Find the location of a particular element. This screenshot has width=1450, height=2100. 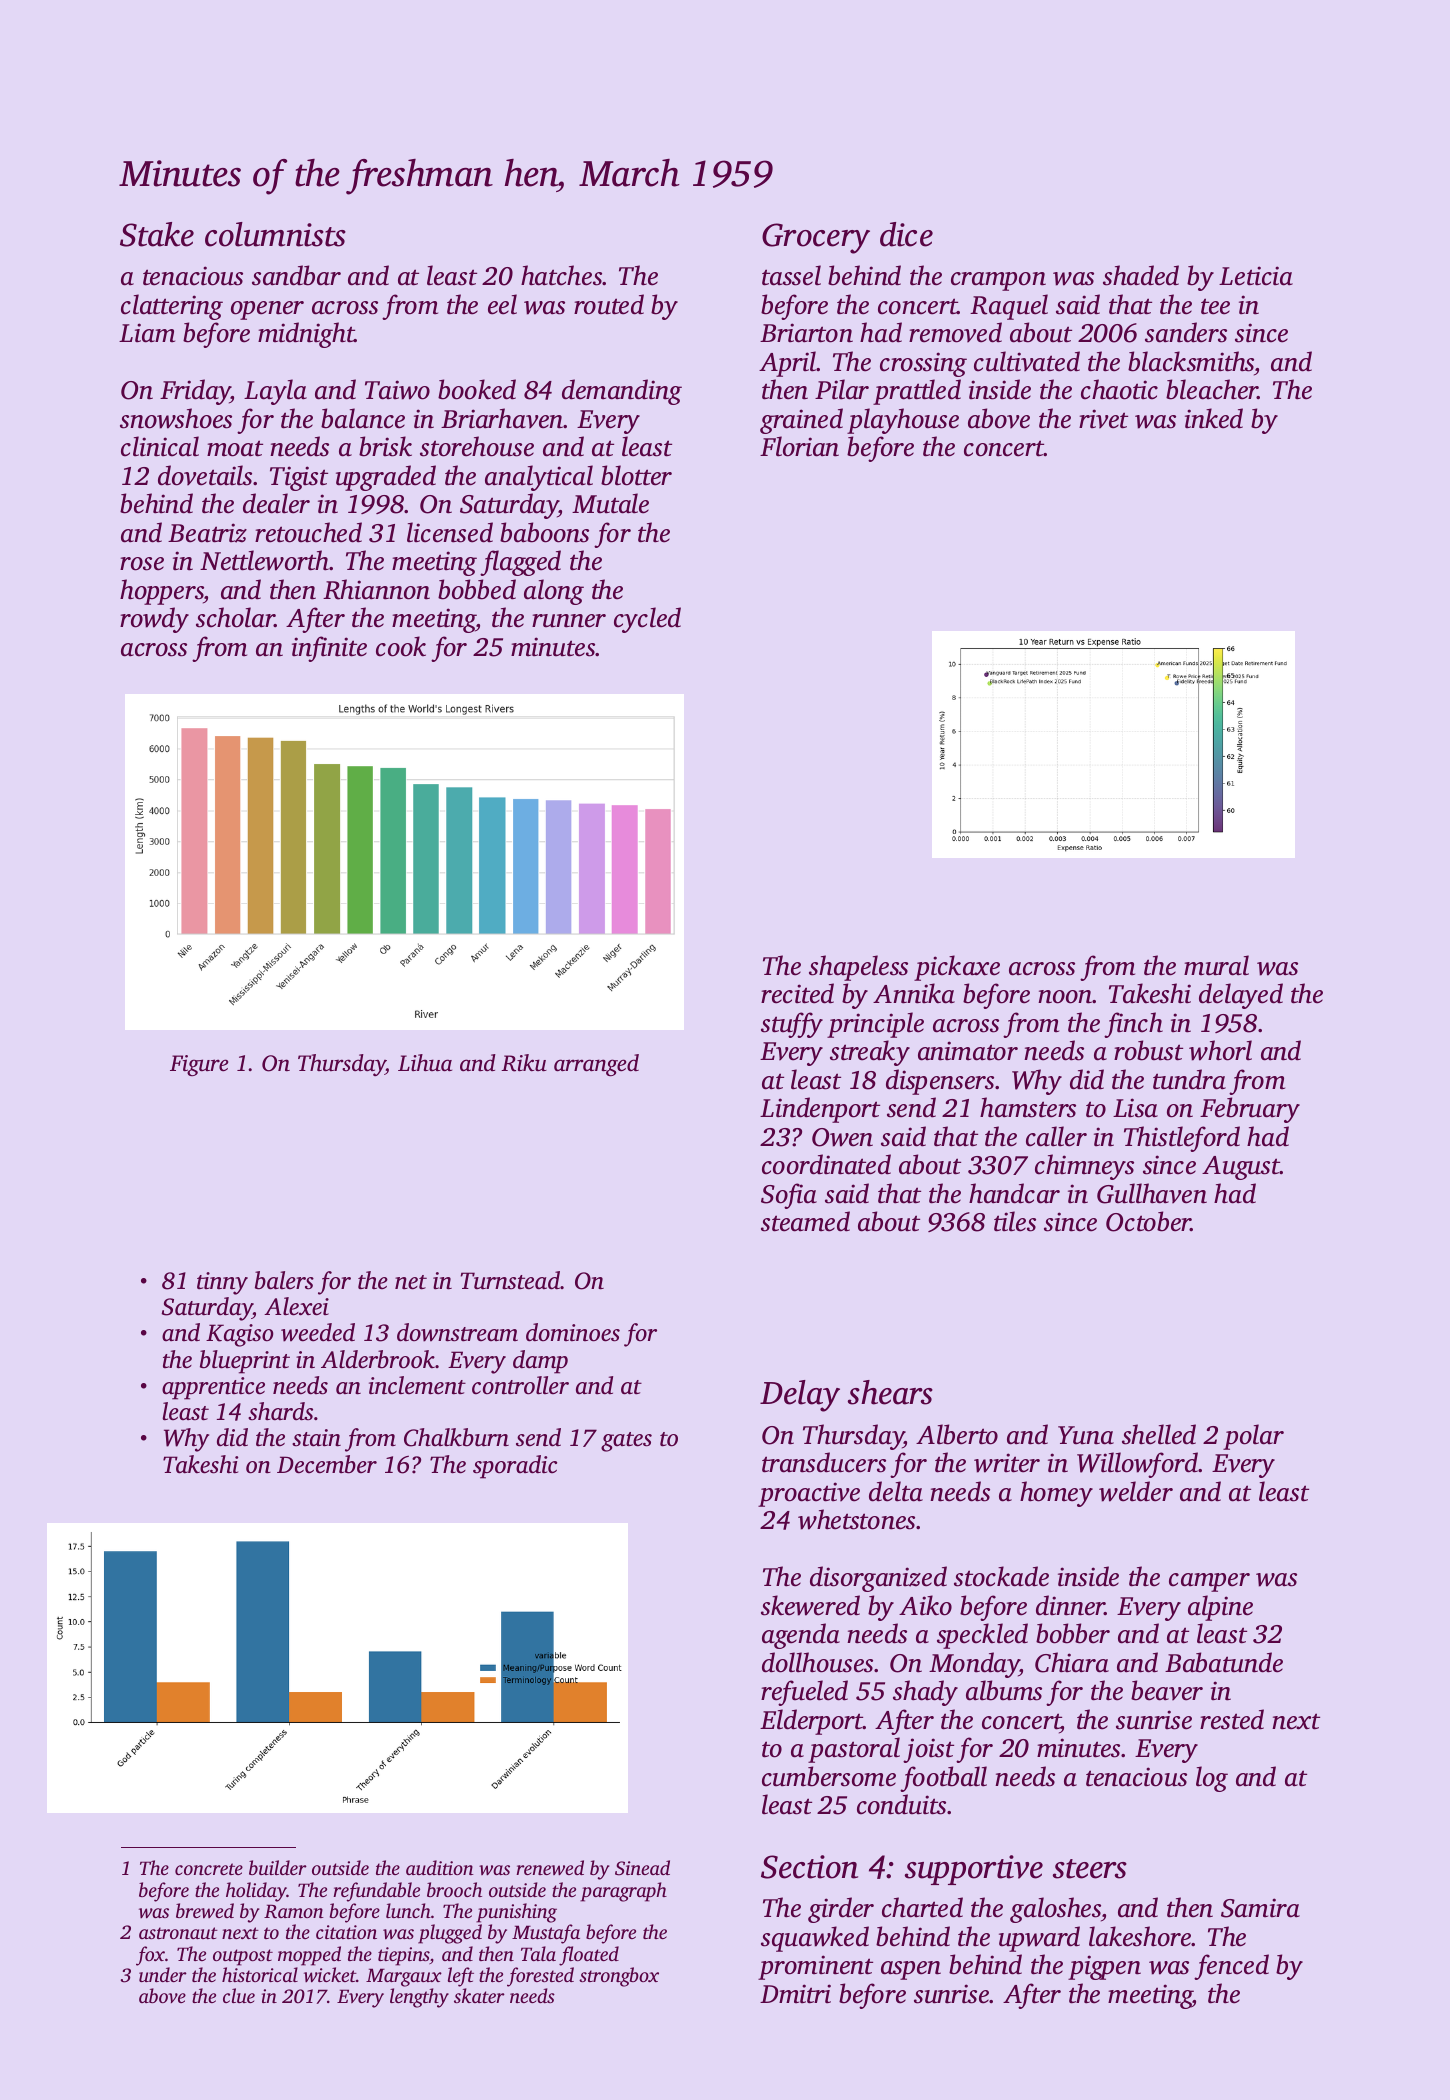

Yuna is located at coordinates (1086, 1435).
